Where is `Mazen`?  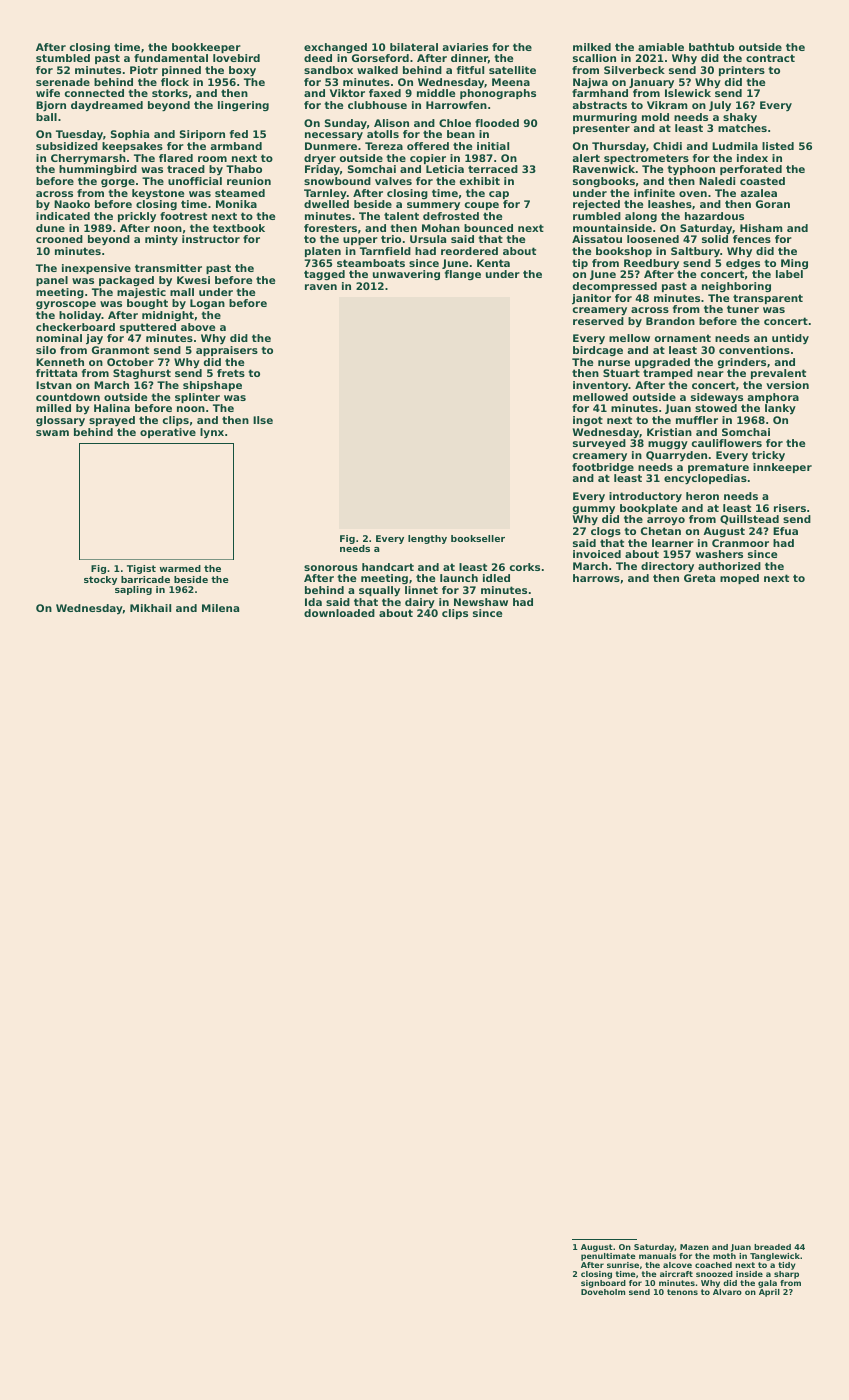
Mazen is located at coordinates (694, 1247).
